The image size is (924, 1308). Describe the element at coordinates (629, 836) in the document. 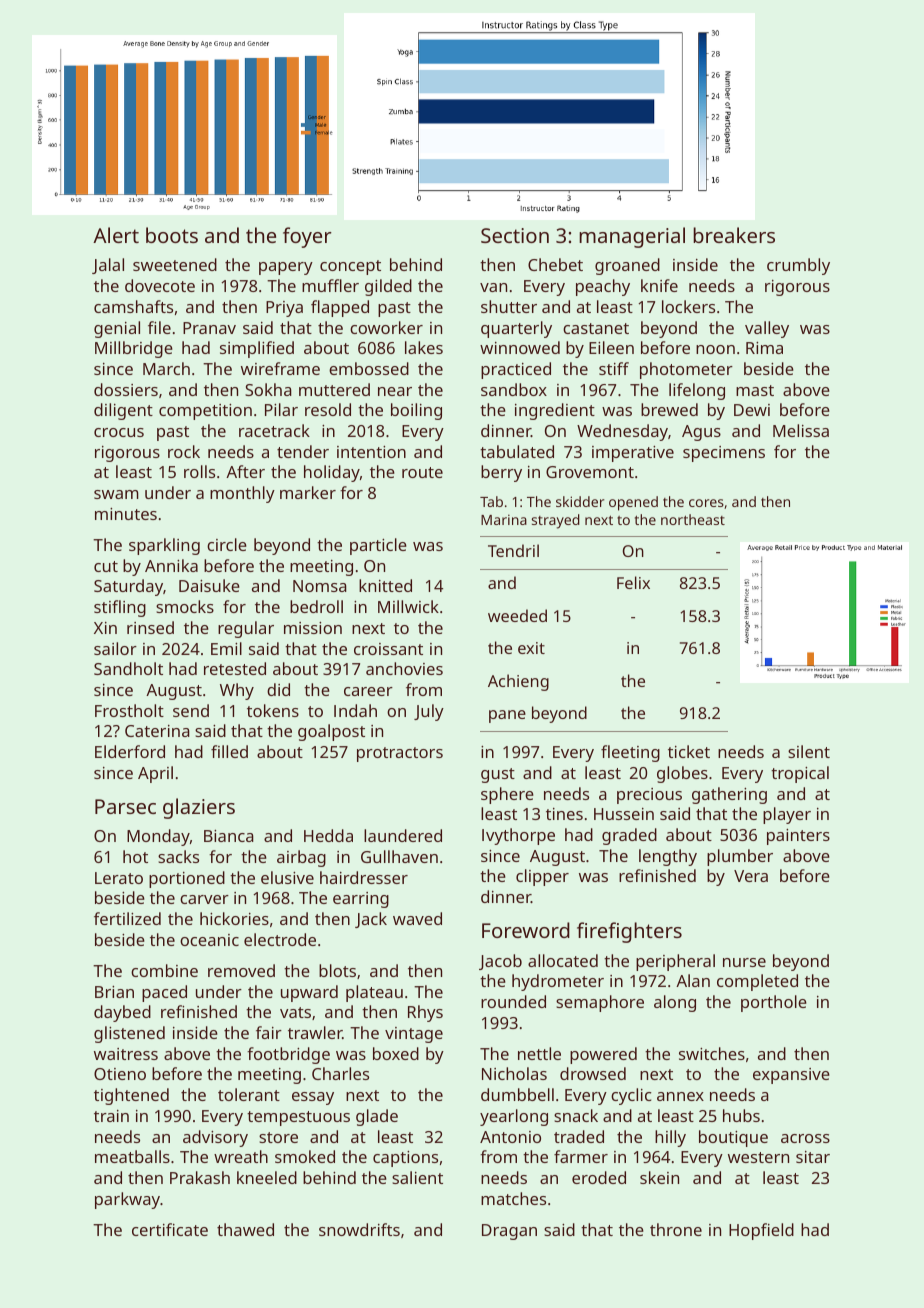

I see `graded` at that location.
